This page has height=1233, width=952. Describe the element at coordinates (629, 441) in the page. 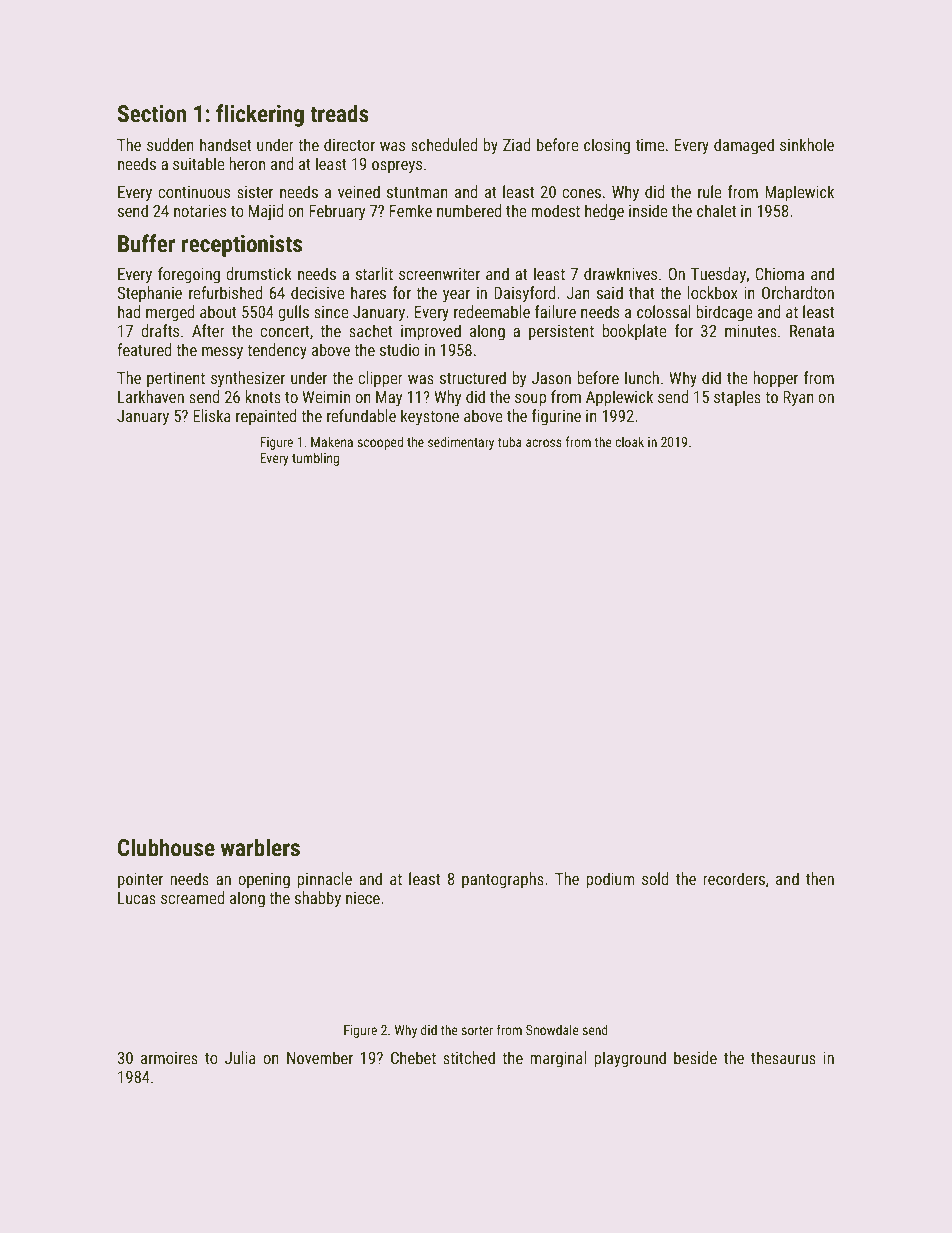

I see `cloak` at that location.
